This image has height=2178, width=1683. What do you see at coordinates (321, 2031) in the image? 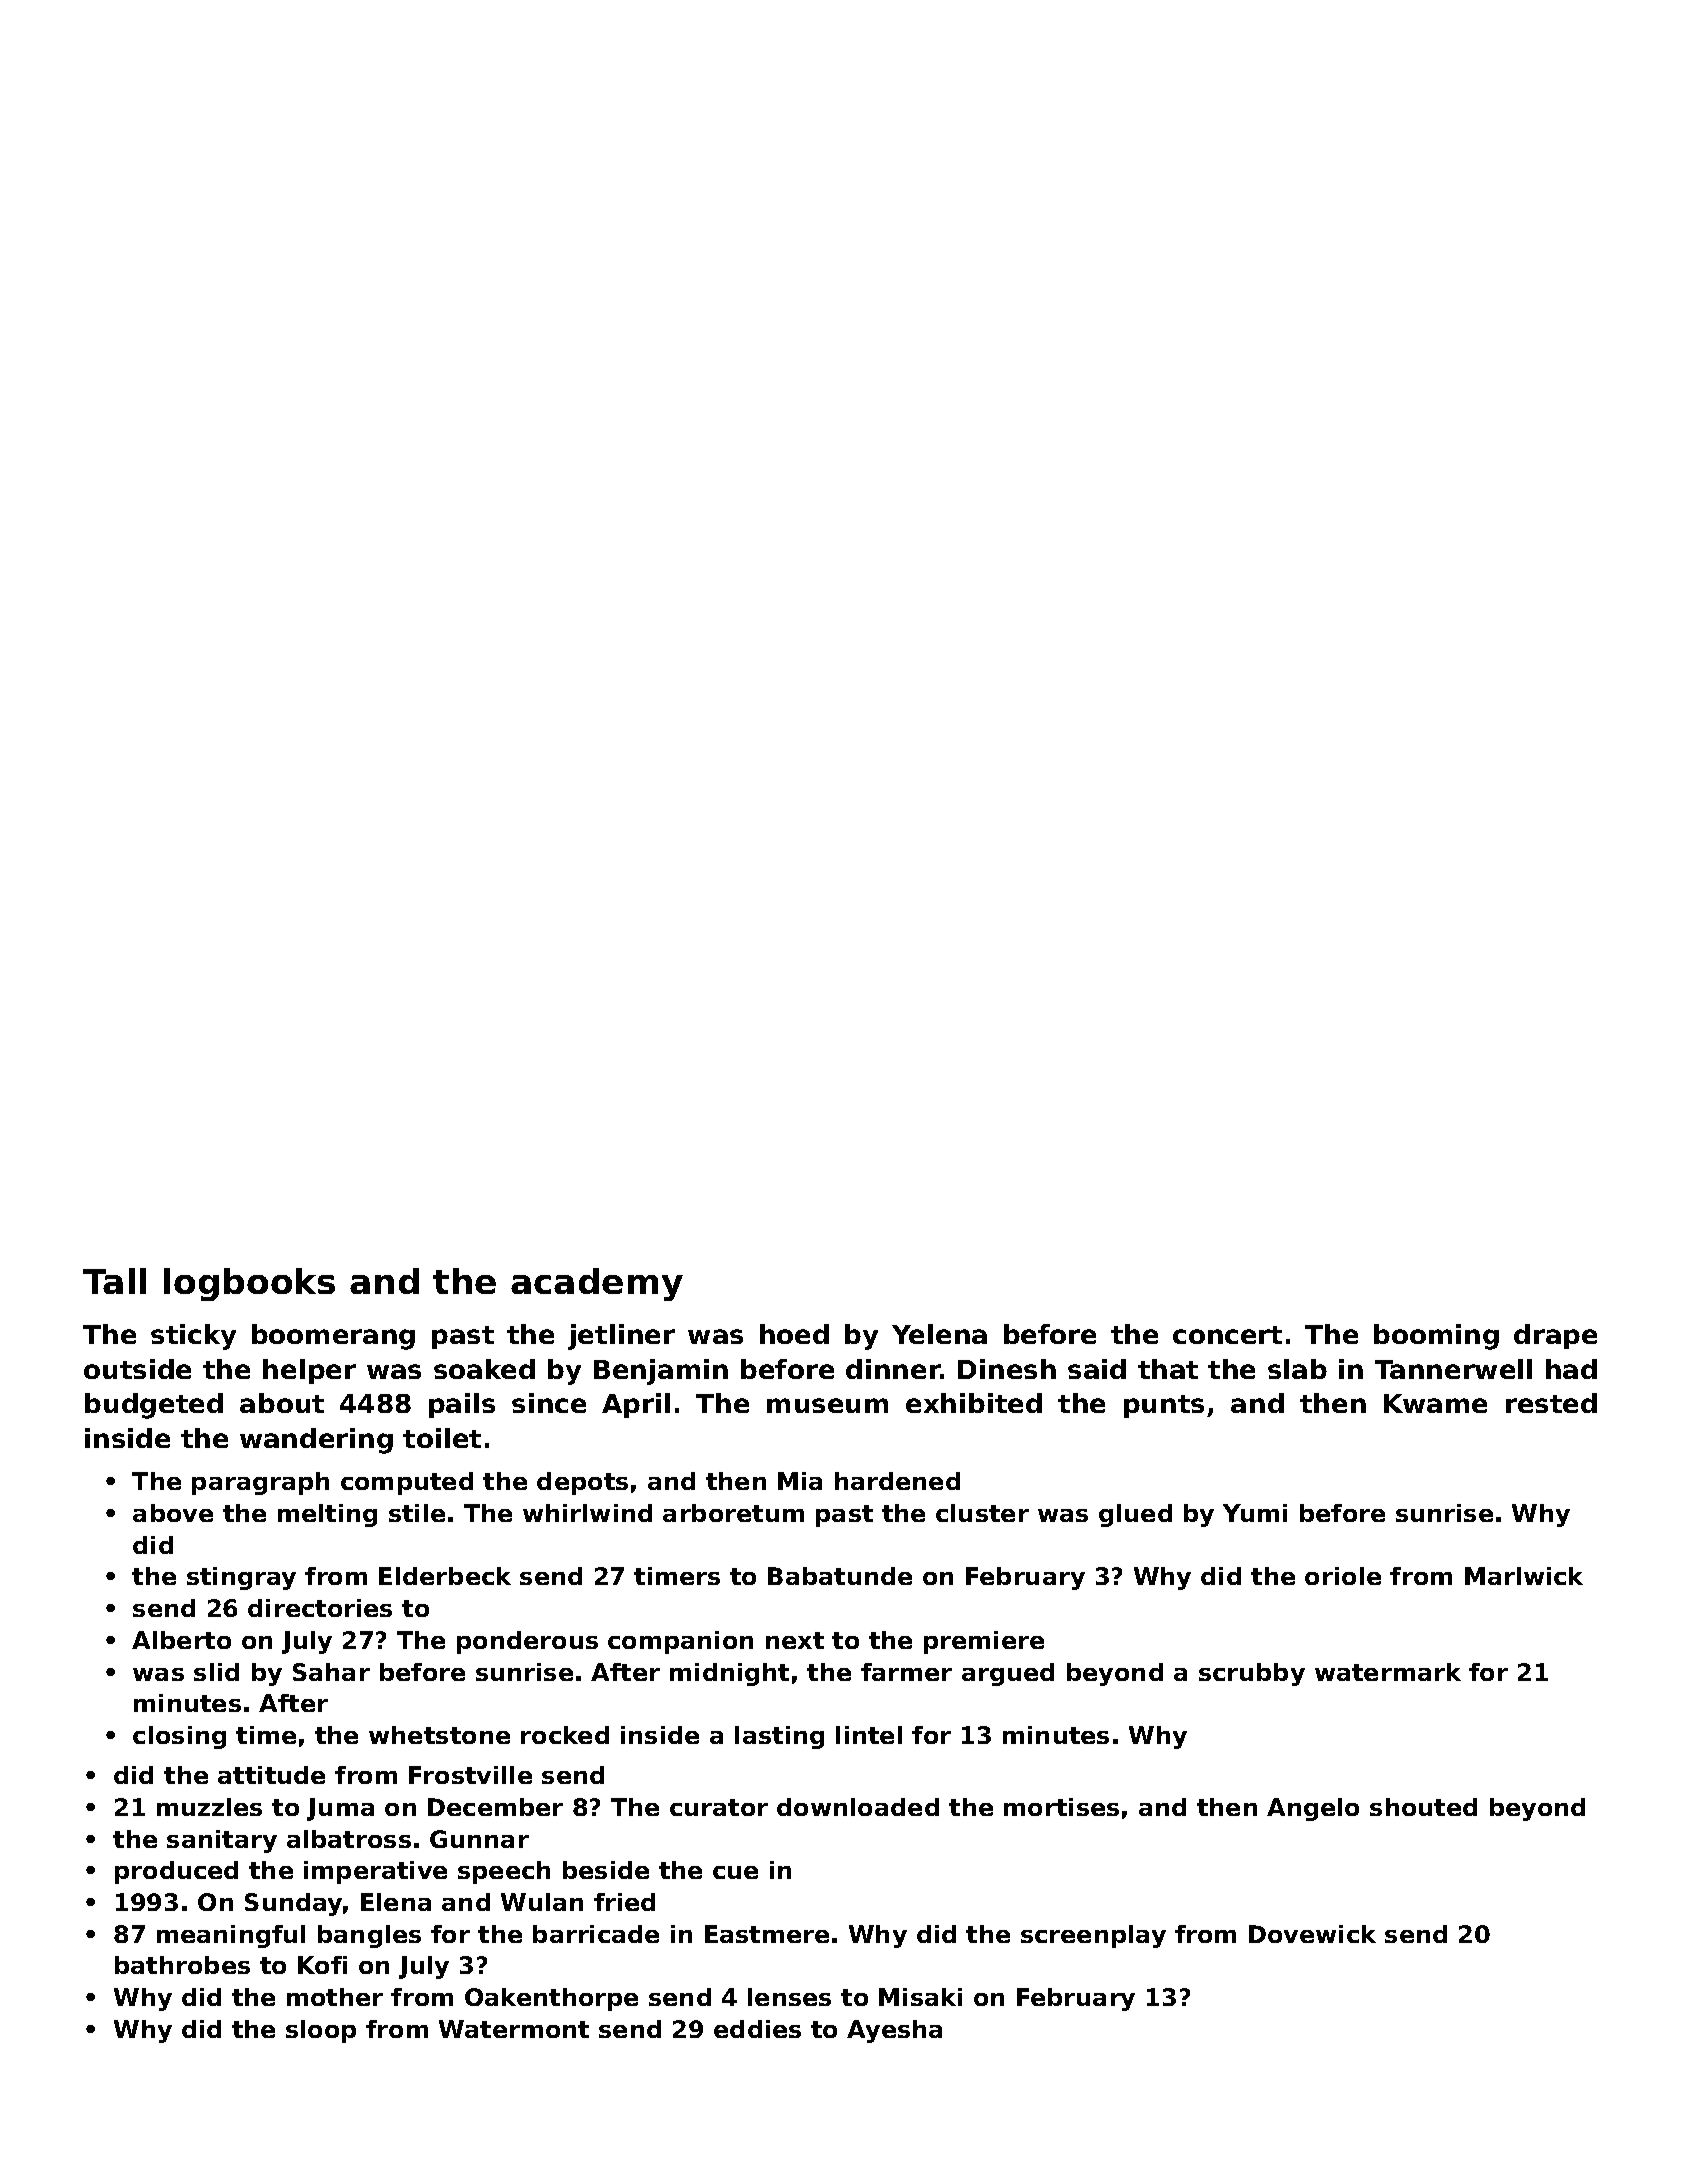
I see `sloop` at bounding box center [321, 2031].
